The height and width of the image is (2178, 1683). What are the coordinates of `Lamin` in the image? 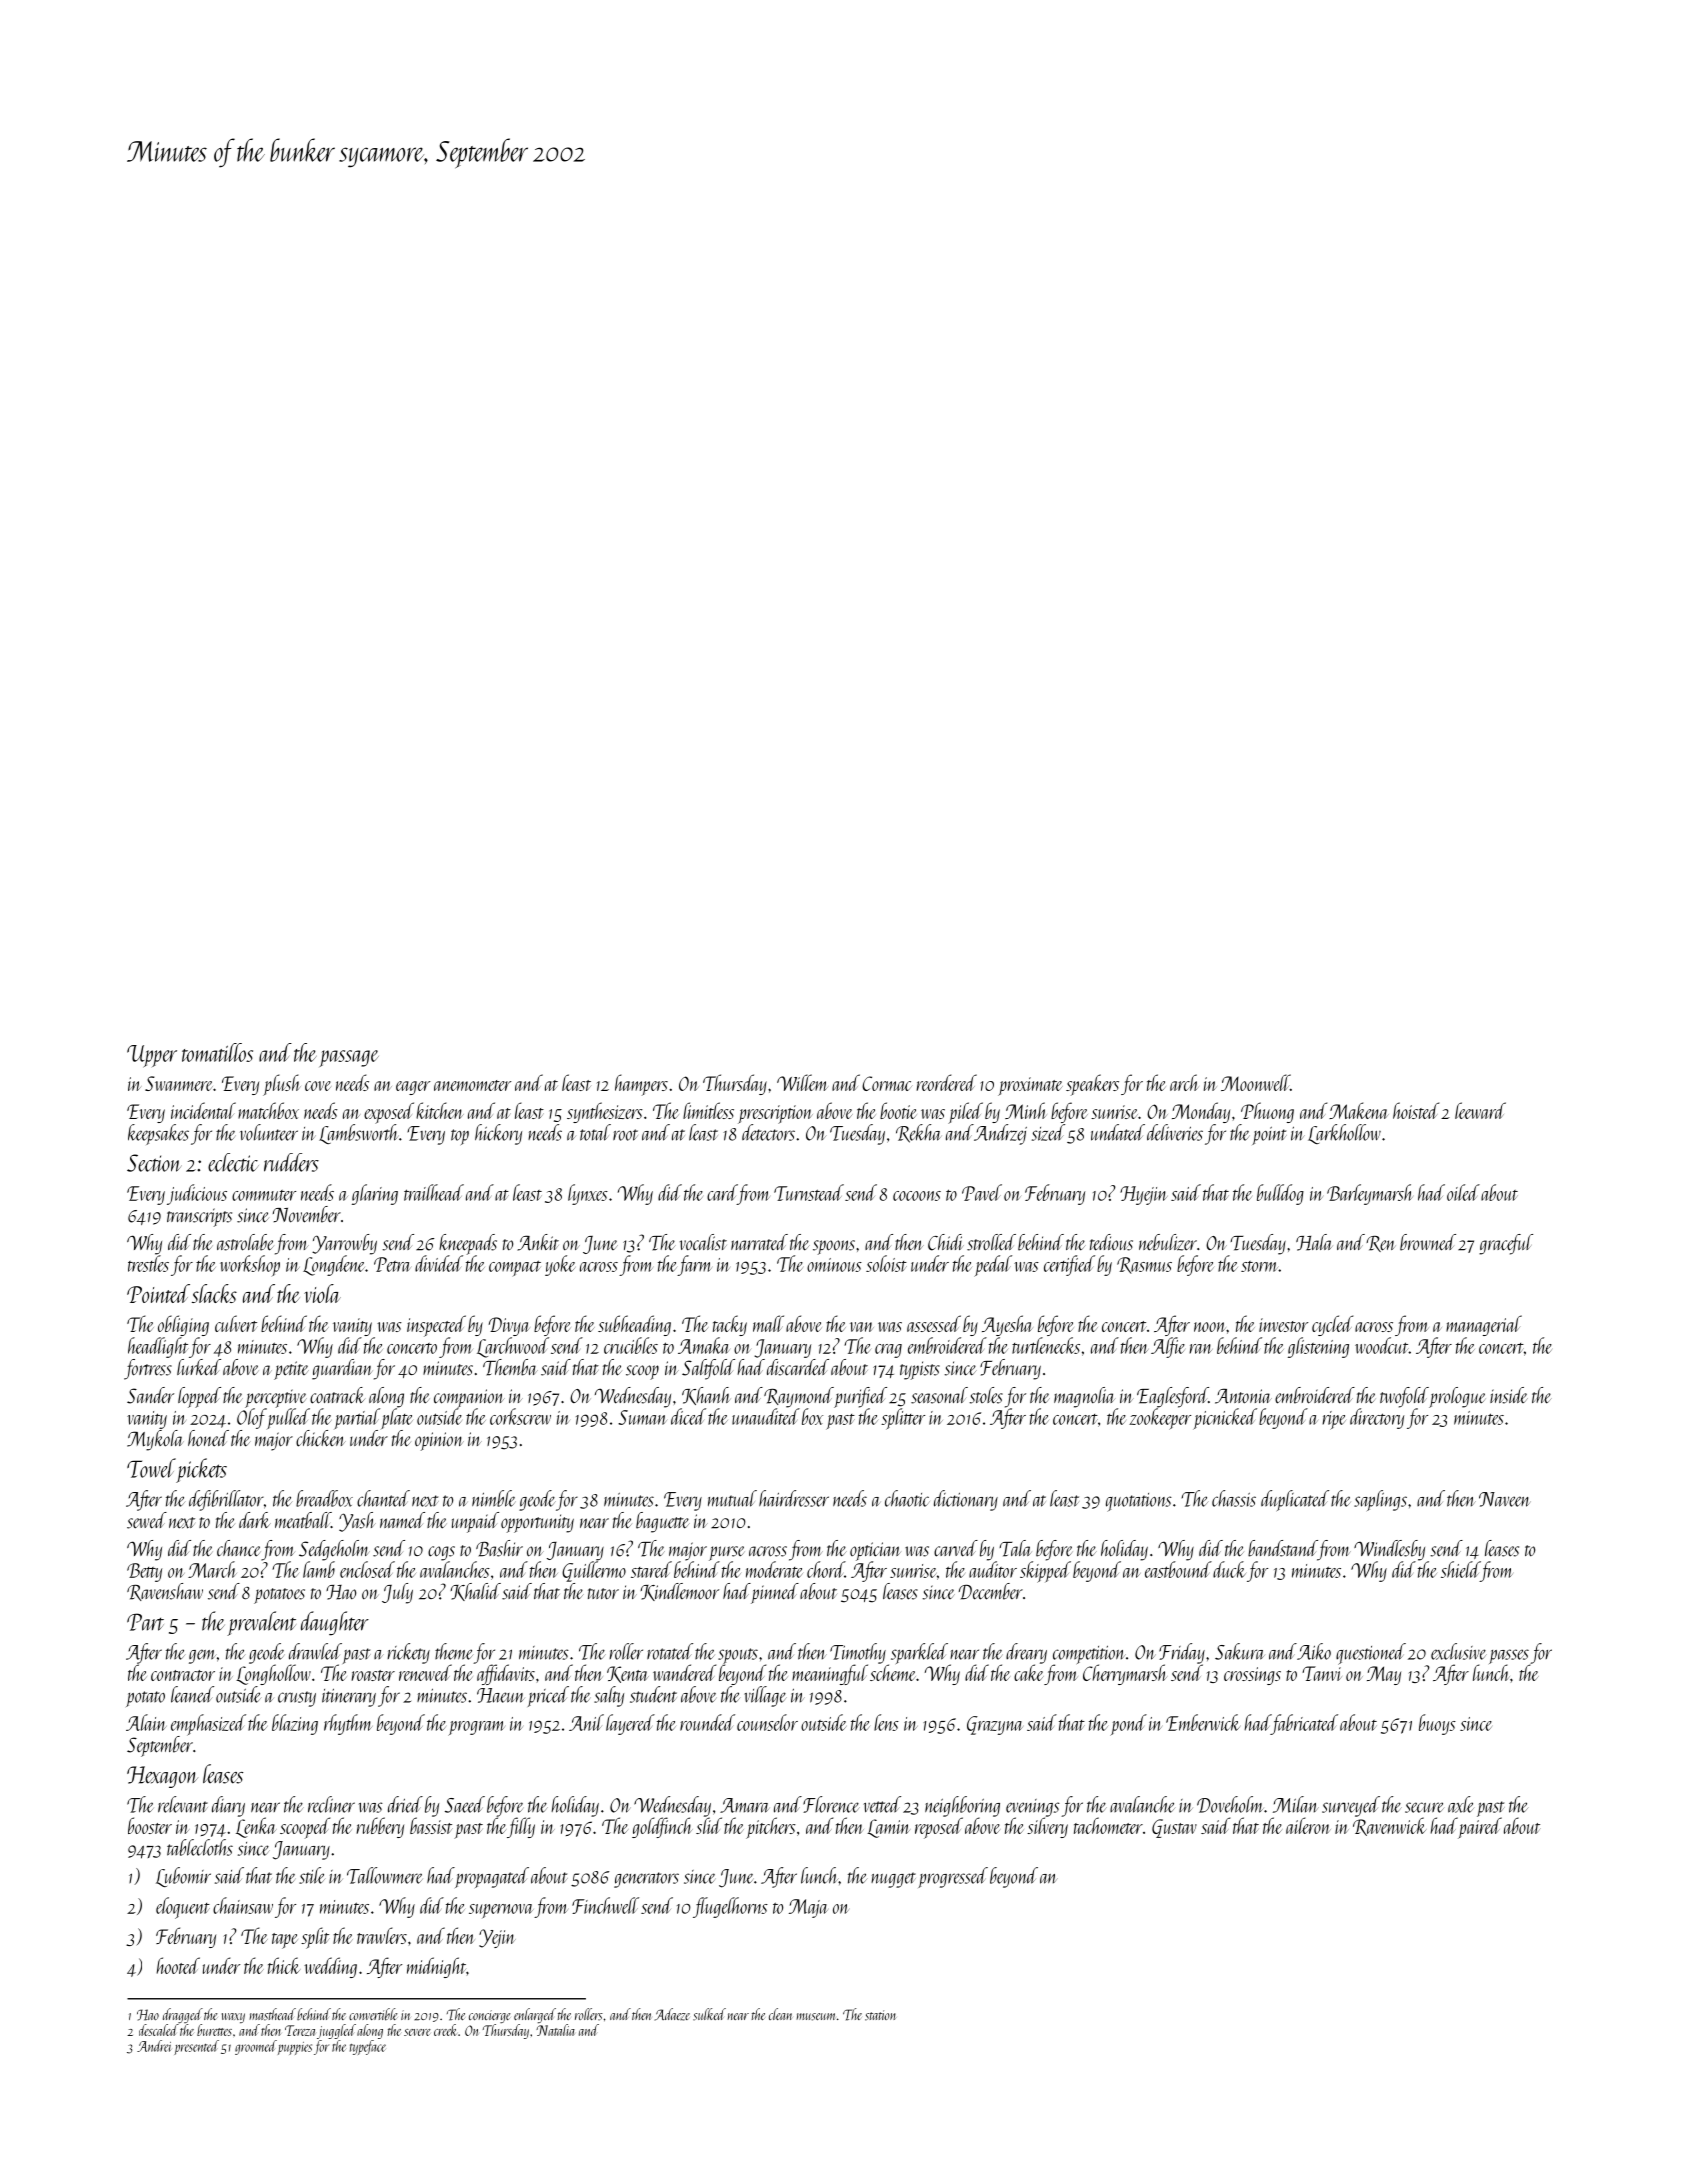 It's located at (888, 1828).
